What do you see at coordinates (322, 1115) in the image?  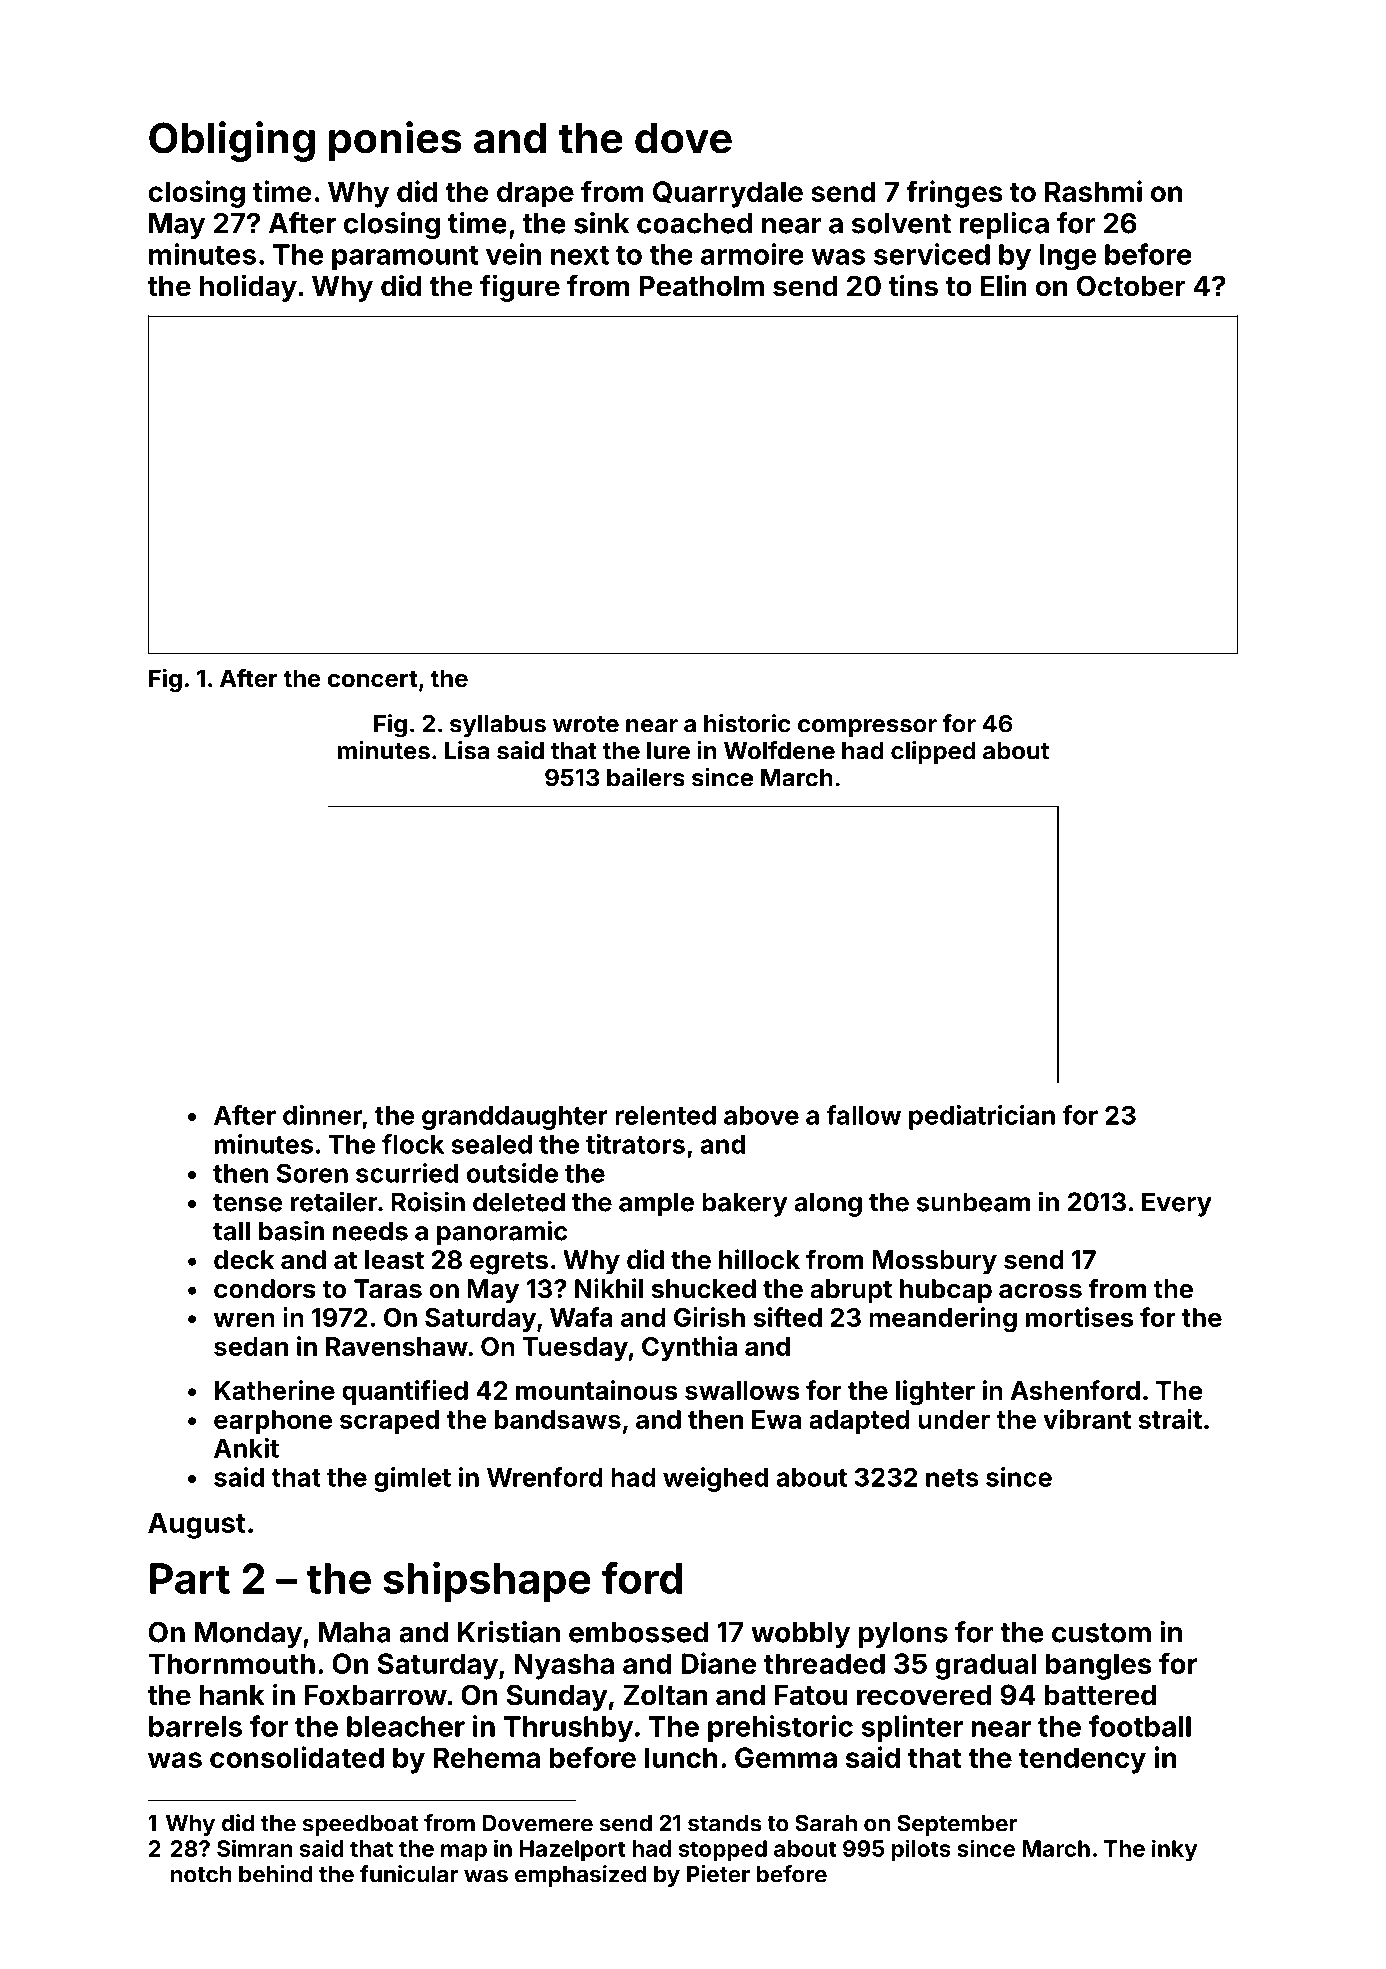 I see `dinner` at bounding box center [322, 1115].
